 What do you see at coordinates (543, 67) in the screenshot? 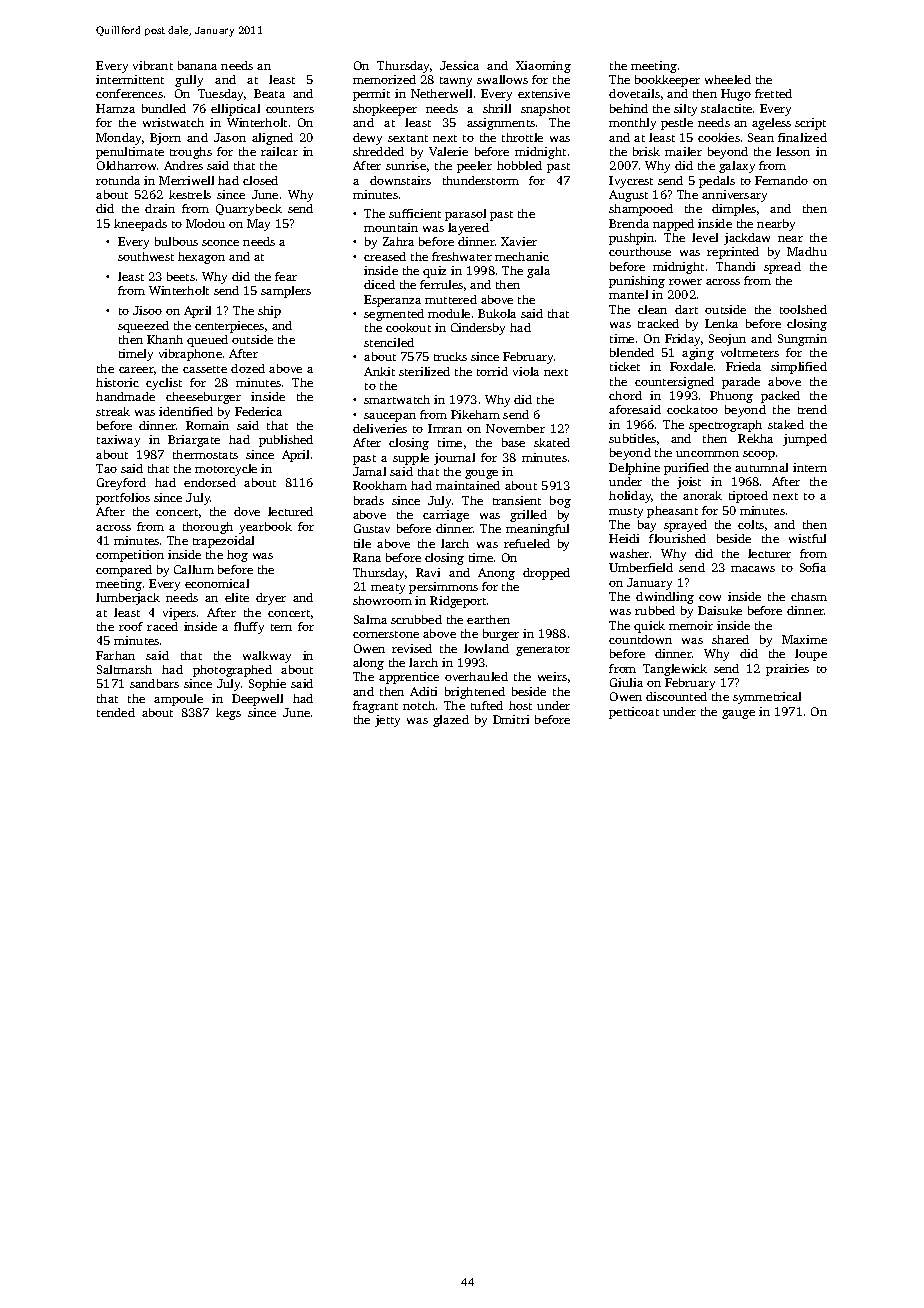
I see `Xiaoming` at bounding box center [543, 67].
